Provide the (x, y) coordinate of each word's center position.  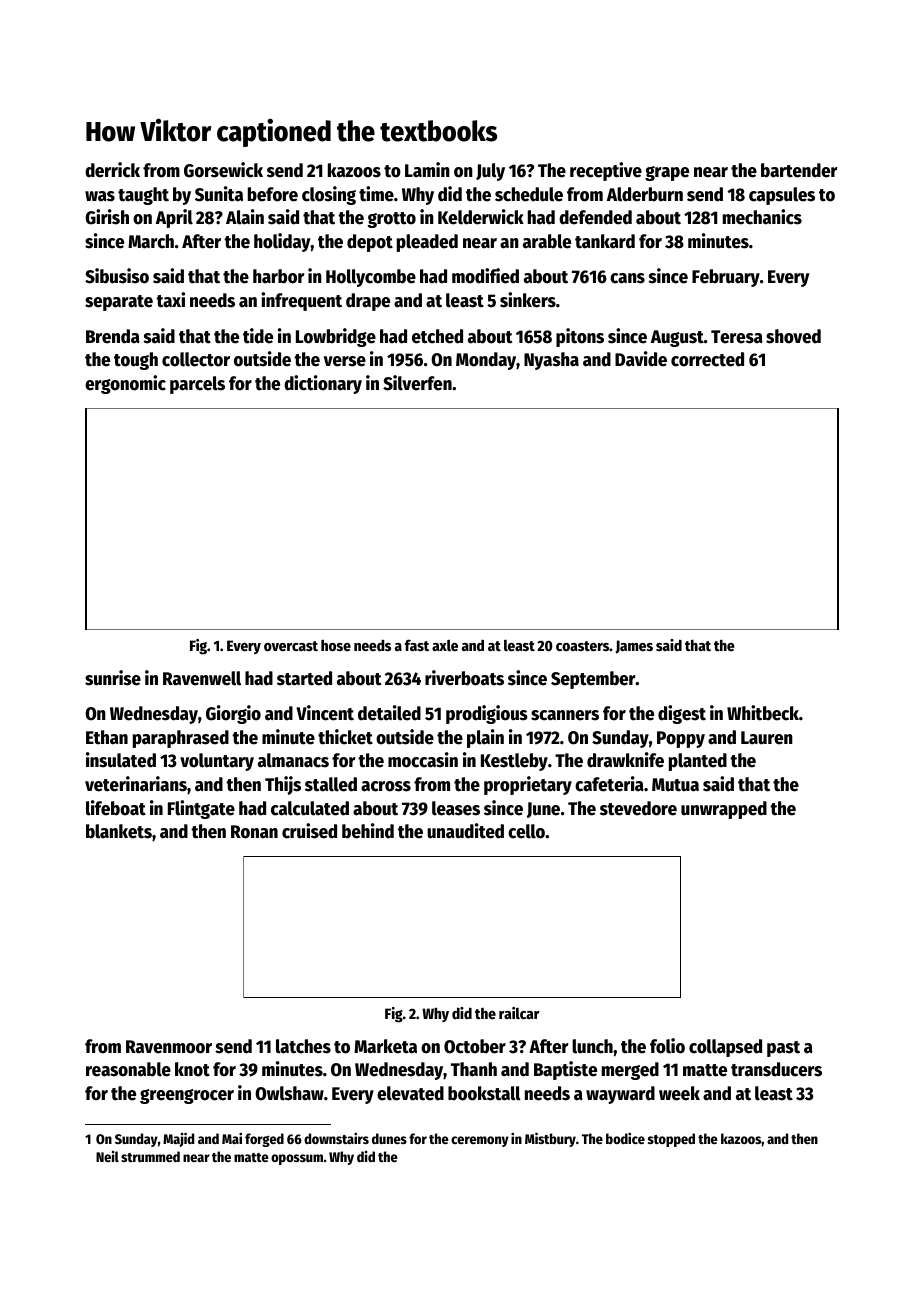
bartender (799, 170)
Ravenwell (202, 678)
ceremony (480, 1141)
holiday (282, 242)
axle (445, 645)
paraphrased (181, 739)
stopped (671, 1140)
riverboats (464, 678)
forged (264, 1140)
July (490, 172)
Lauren (767, 738)
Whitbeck (763, 713)
